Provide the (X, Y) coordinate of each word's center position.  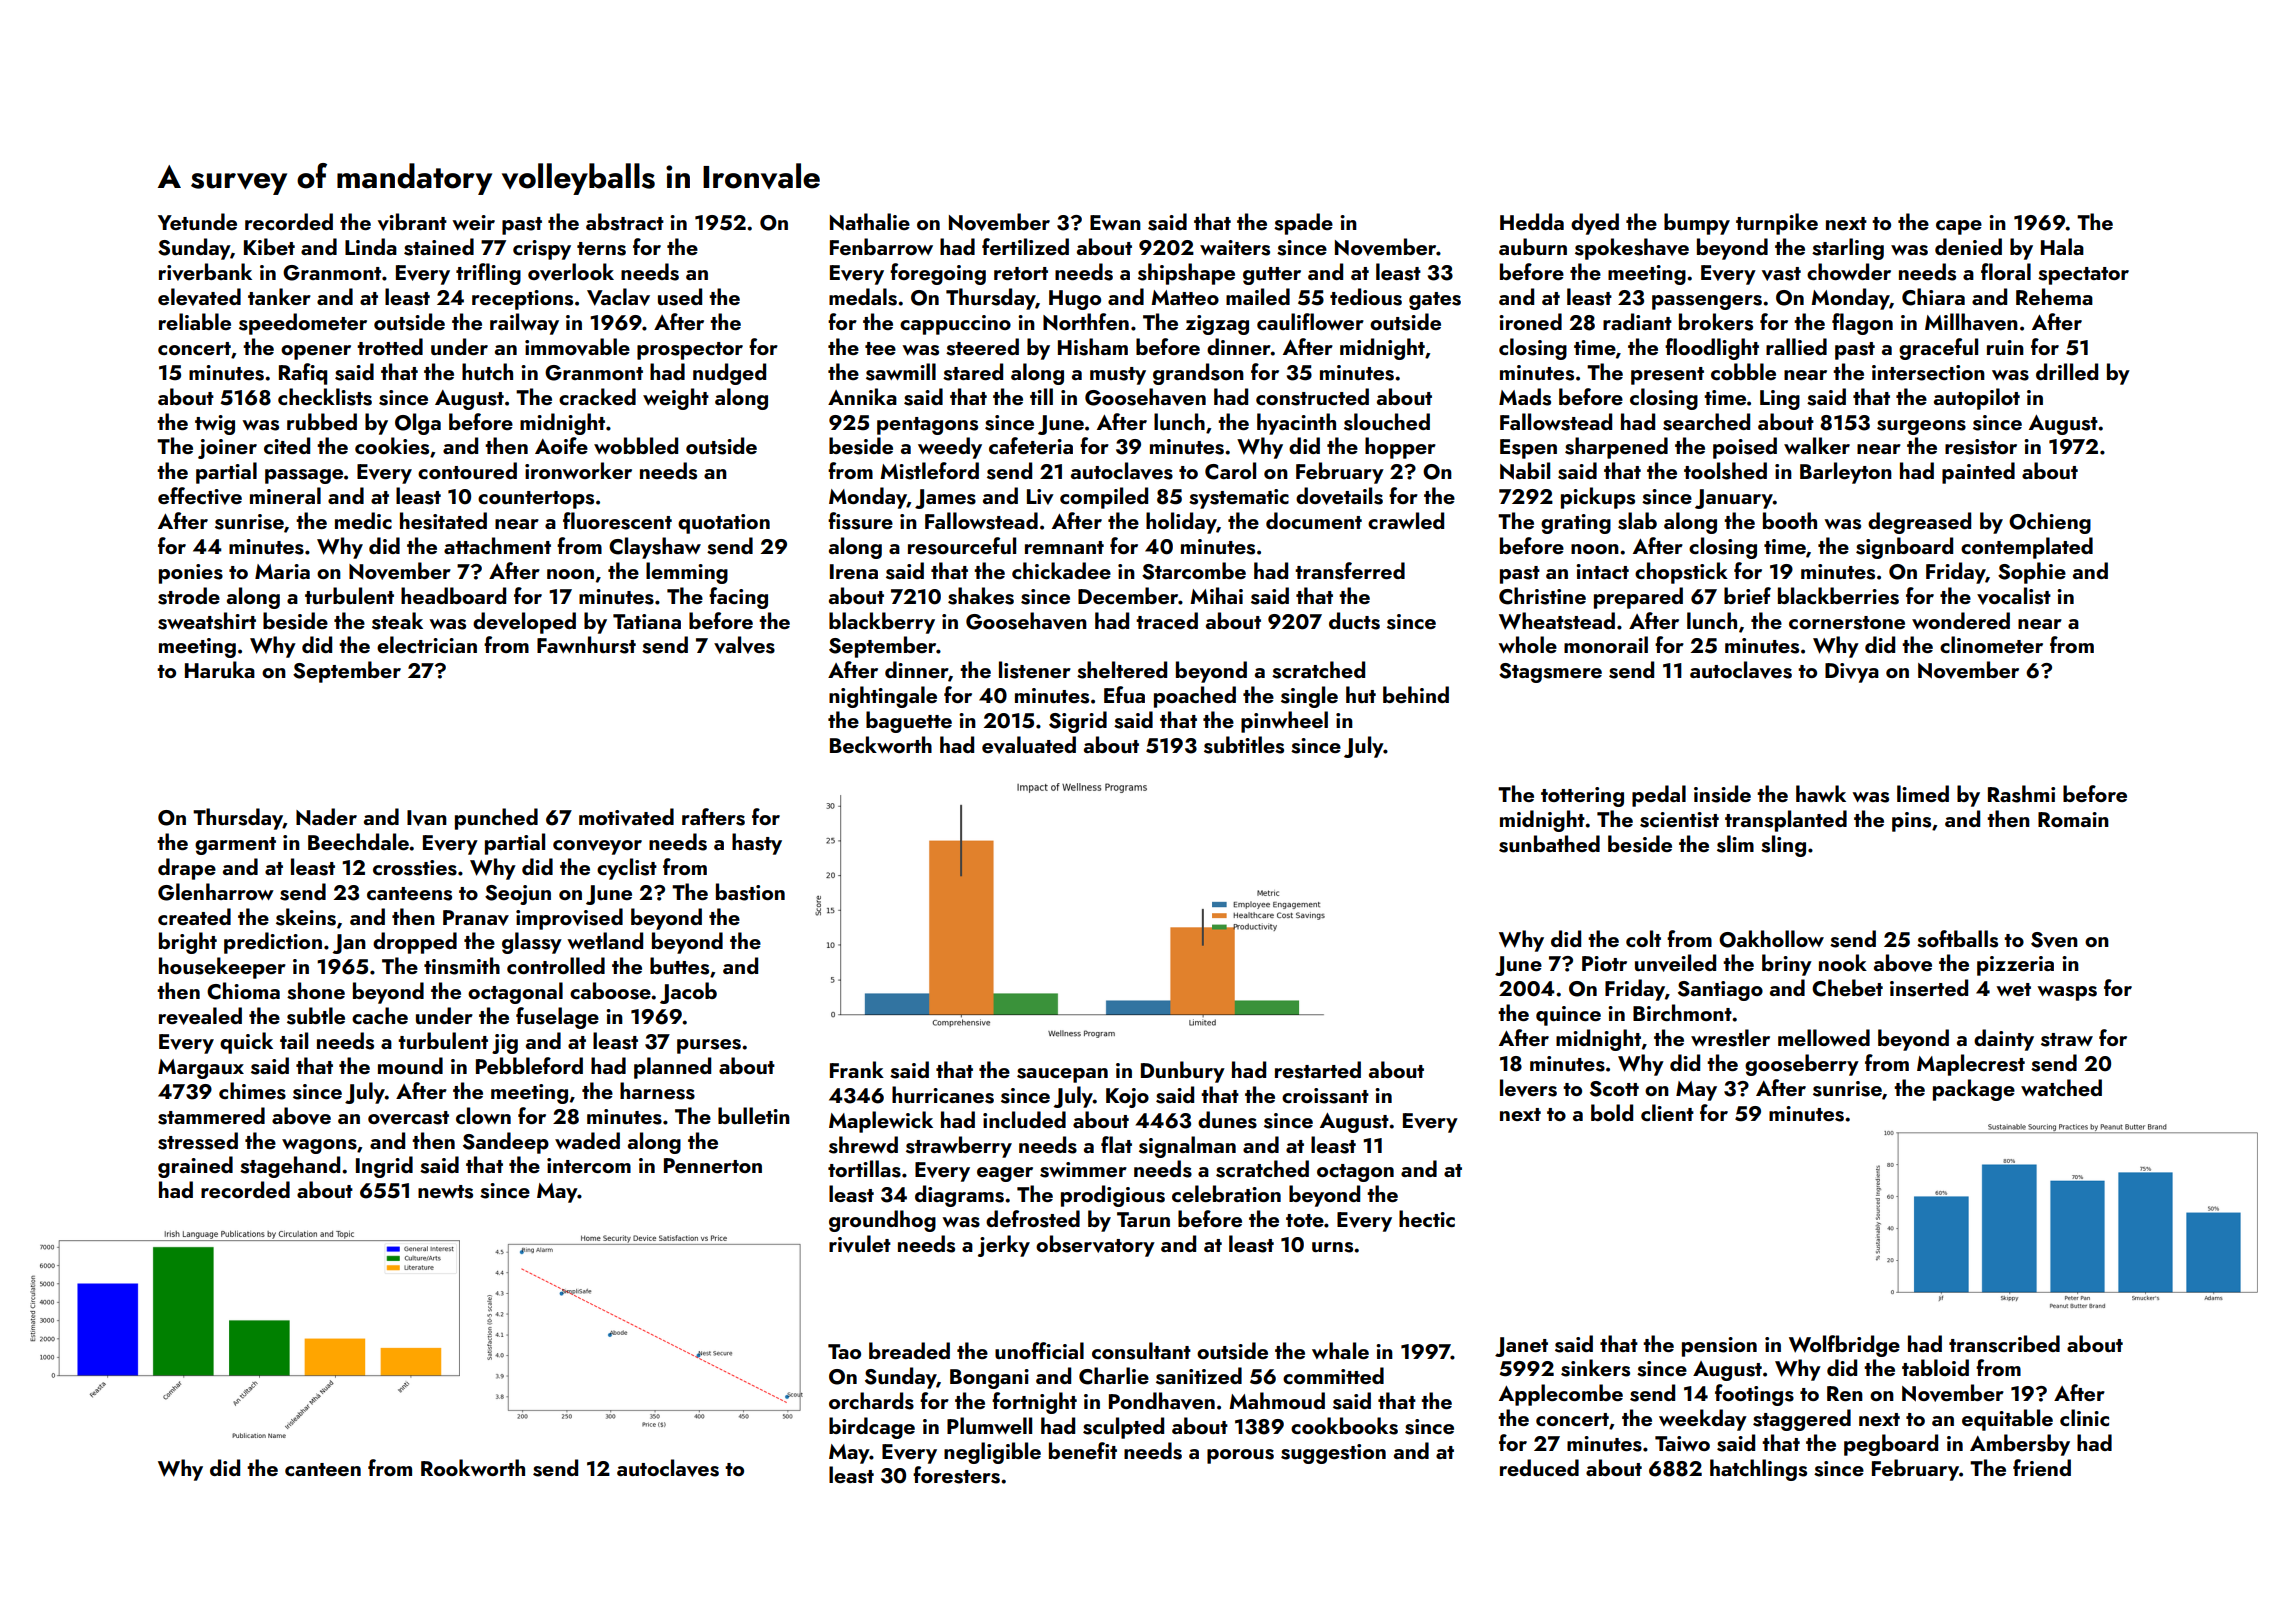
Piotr (1604, 963)
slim (1735, 844)
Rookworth (473, 1467)
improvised (569, 919)
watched (2061, 1087)
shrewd (863, 1145)
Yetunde (197, 221)
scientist (1679, 820)
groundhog (882, 1221)
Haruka (220, 669)
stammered (211, 1116)
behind (1416, 694)
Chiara (1933, 297)
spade (1303, 224)
